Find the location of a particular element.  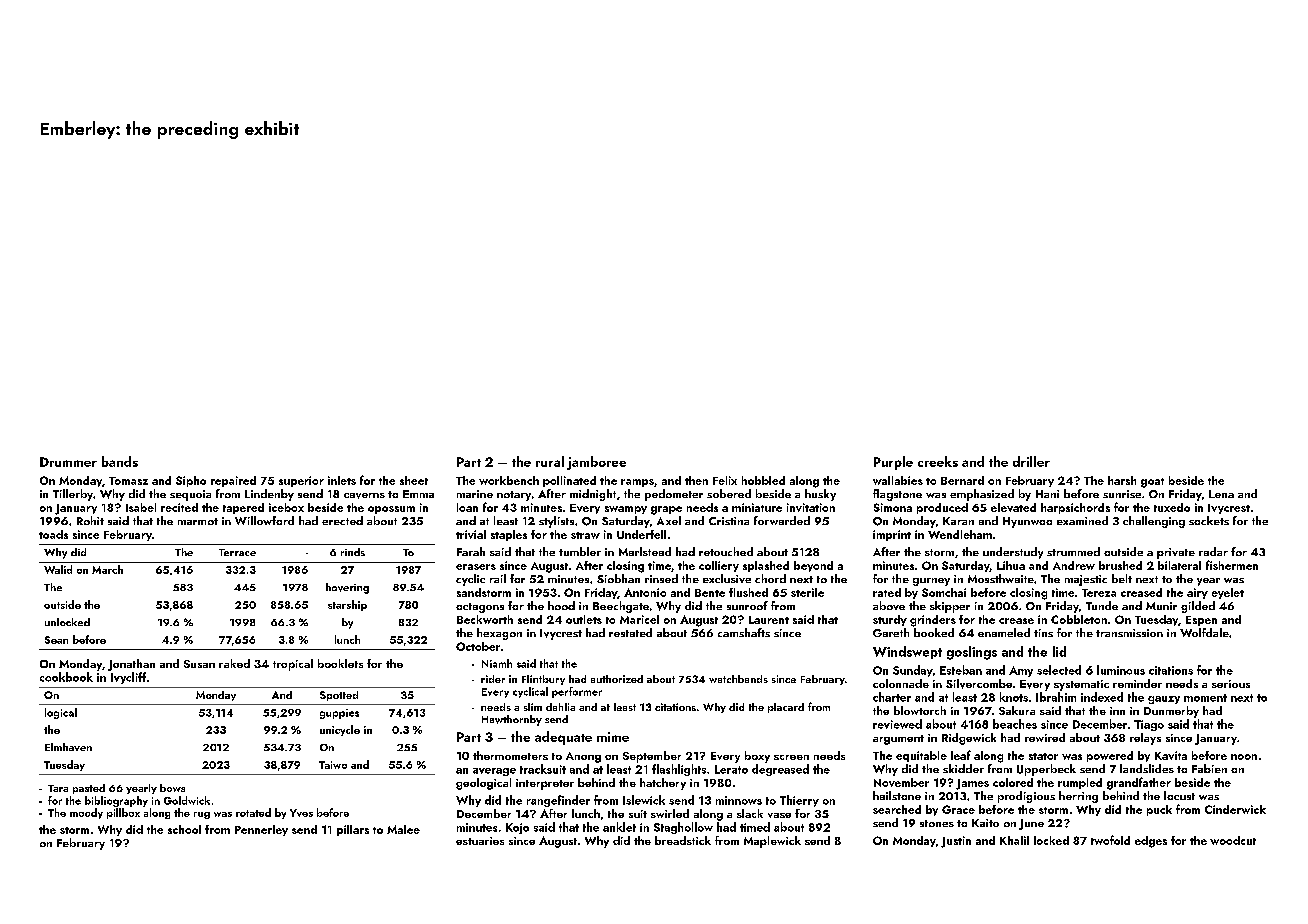

Lena is located at coordinates (1221, 494).
